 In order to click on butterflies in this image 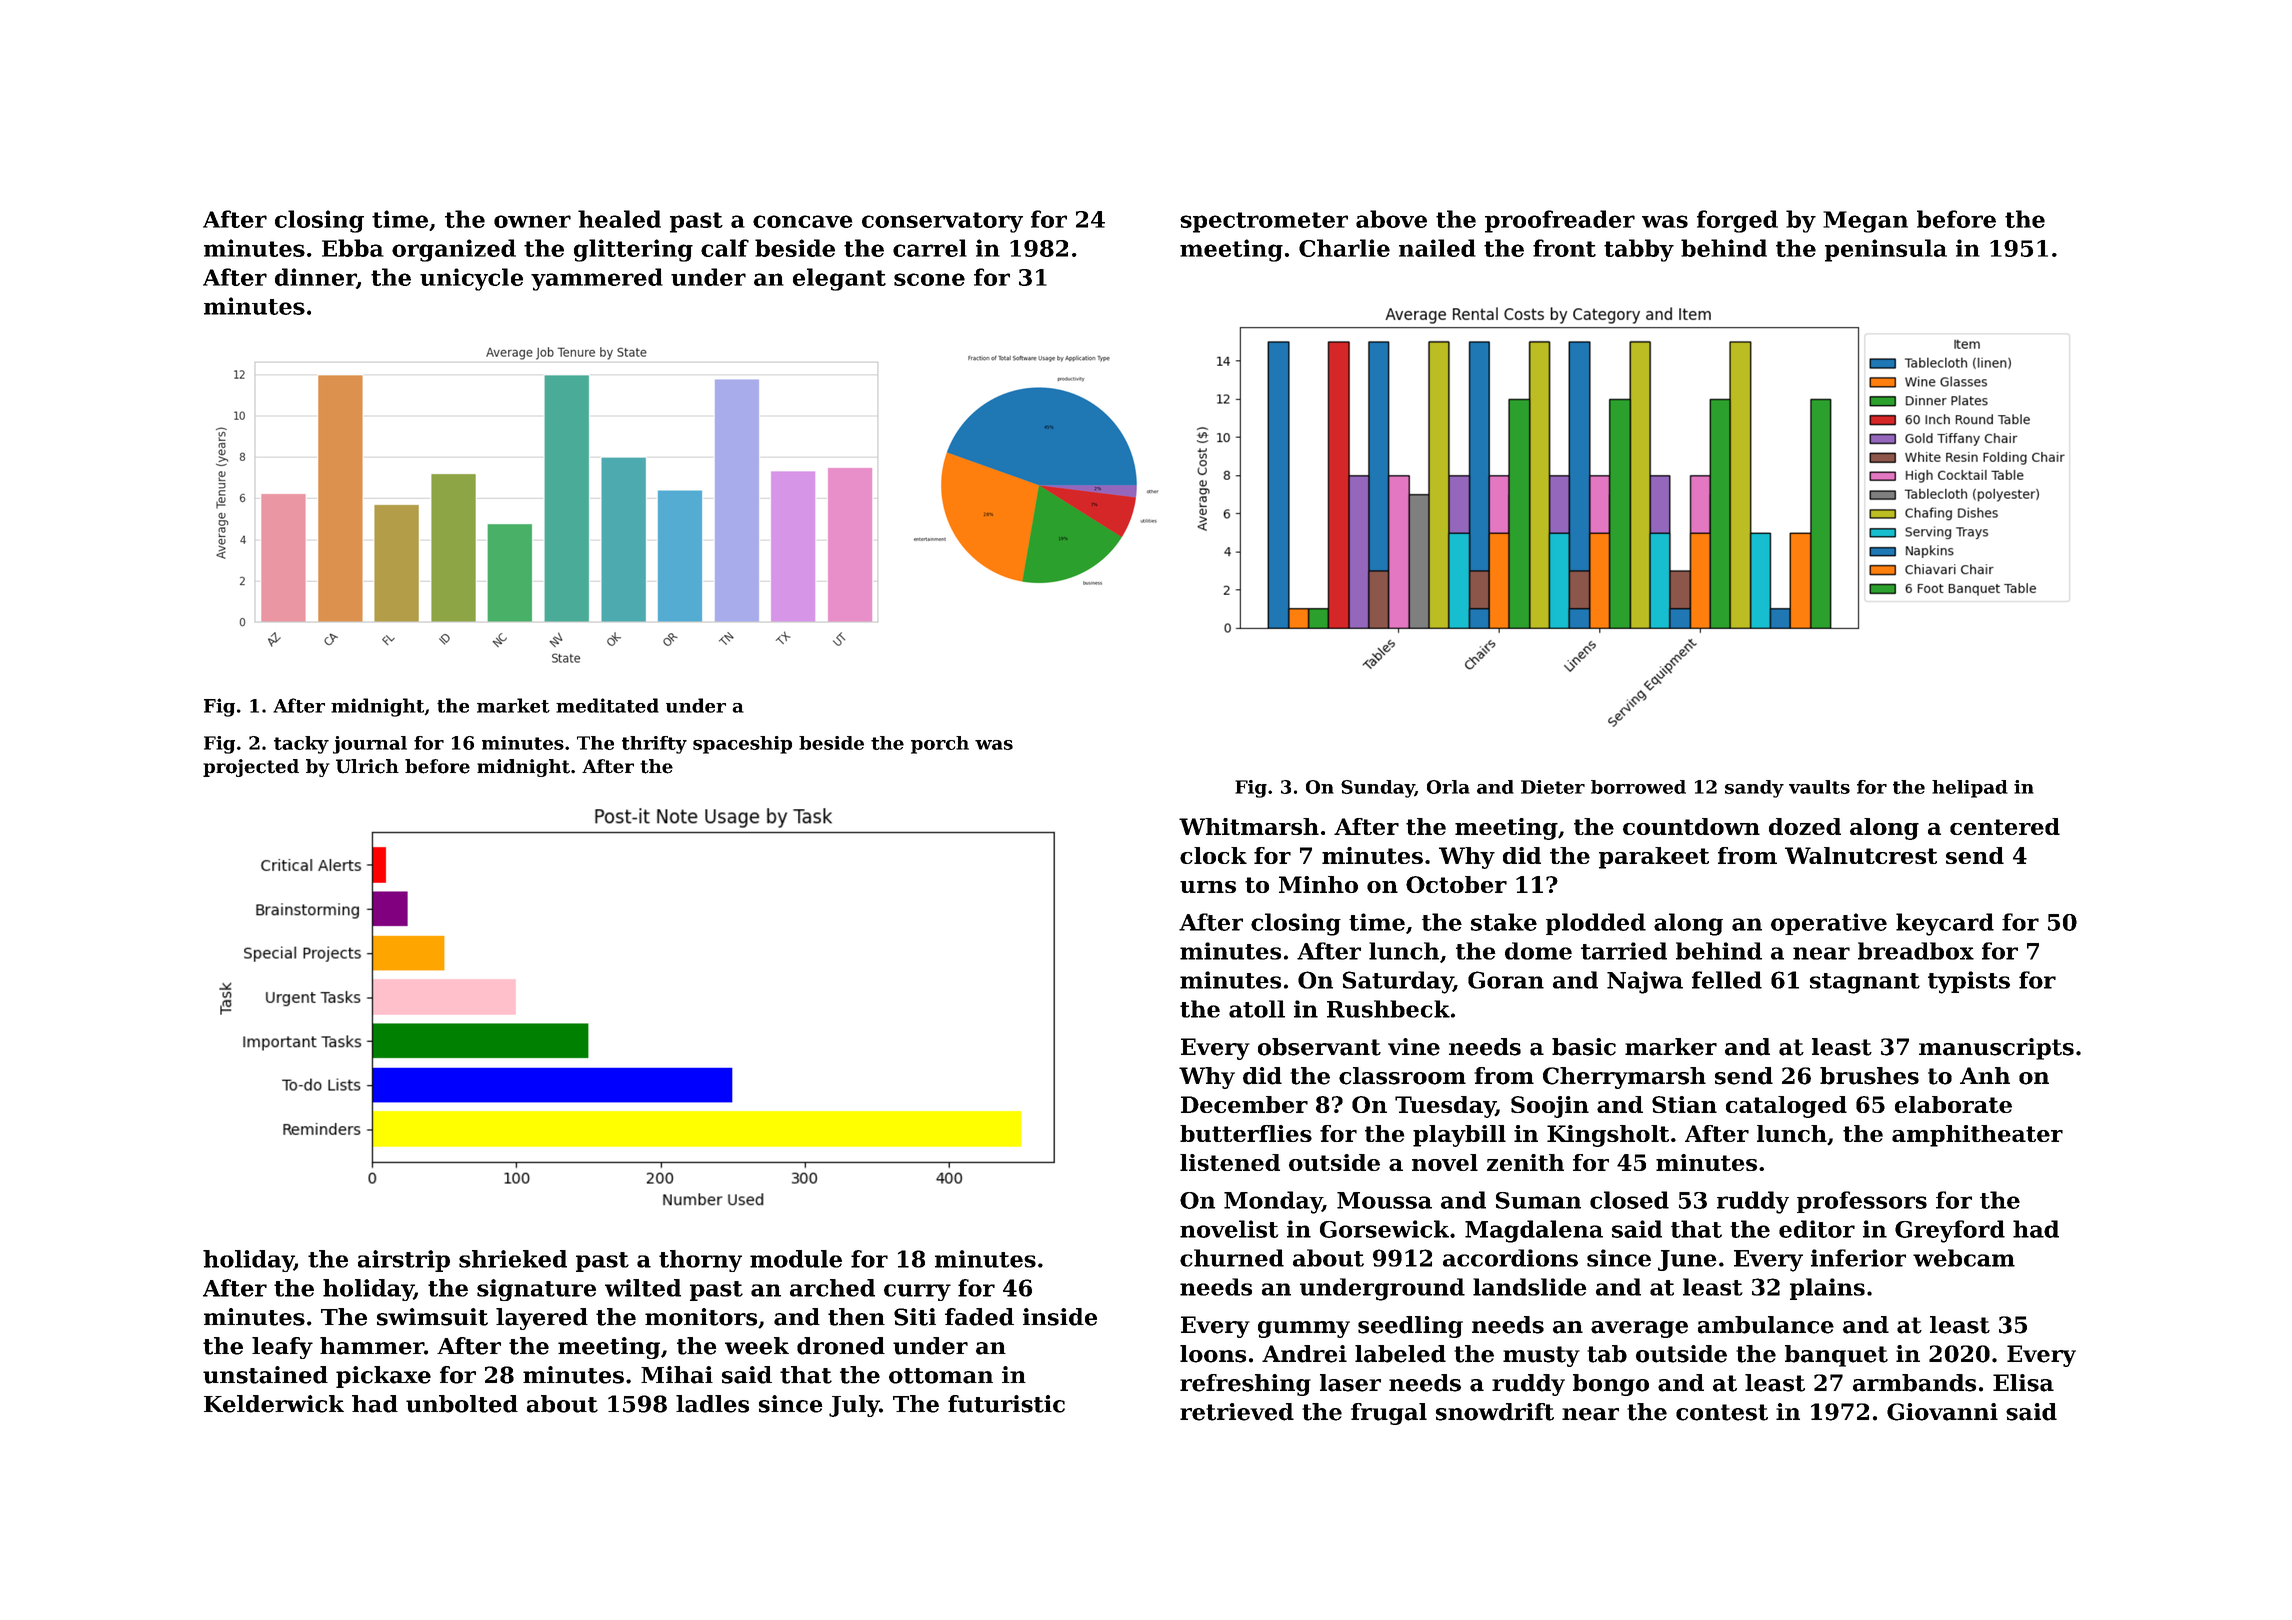, I will do `click(1246, 1133)`.
